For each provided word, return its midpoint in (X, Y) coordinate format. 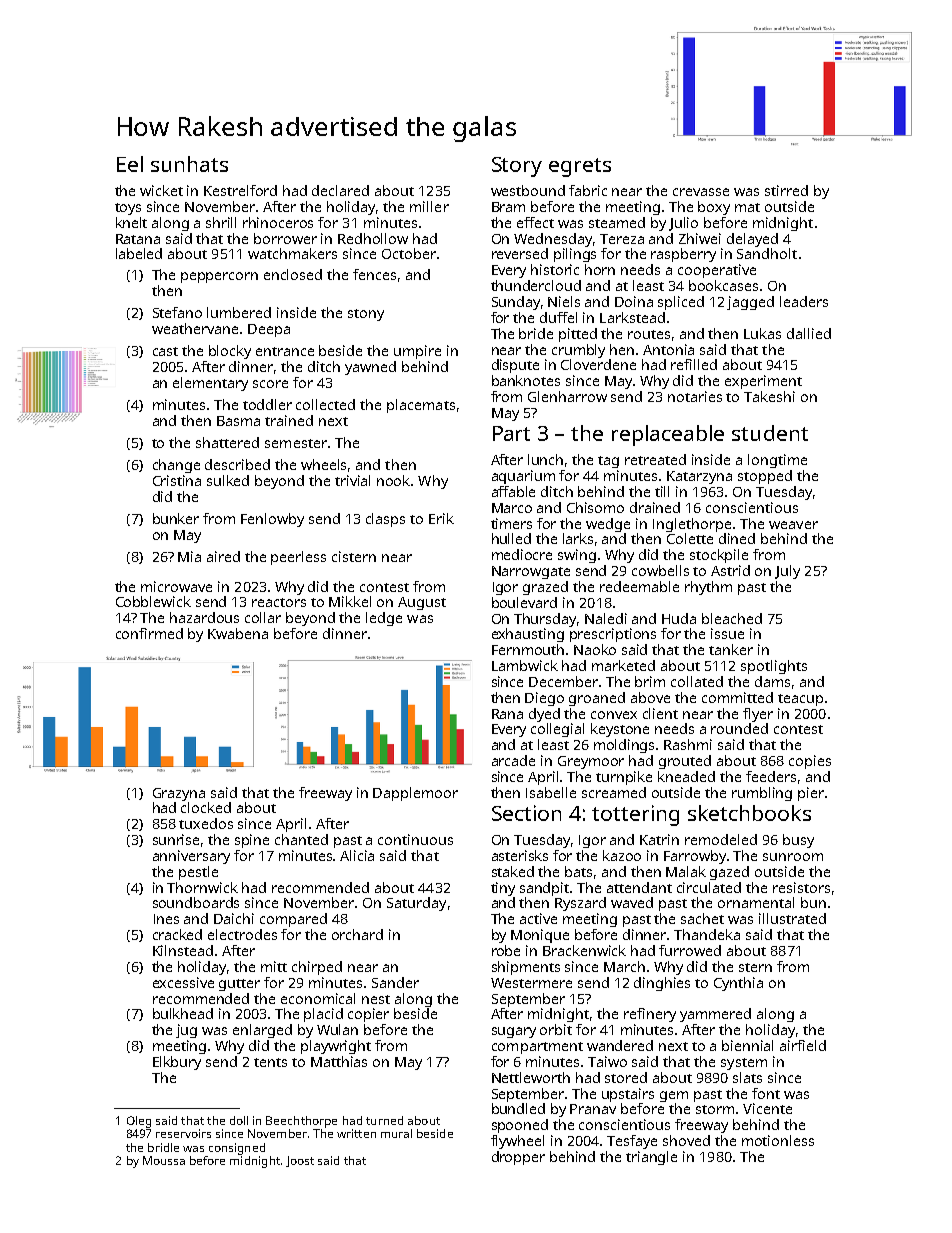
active (538, 918)
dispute (515, 366)
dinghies (662, 984)
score (270, 384)
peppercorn (219, 277)
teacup (800, 700)
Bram (508, 207)
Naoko (595, 649)
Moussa (164, 1160)
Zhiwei (700, 238)
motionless (778, 1140)
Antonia (668, 349)
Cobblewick (153, 601)
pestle (198, 873)
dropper (518, 1158)
